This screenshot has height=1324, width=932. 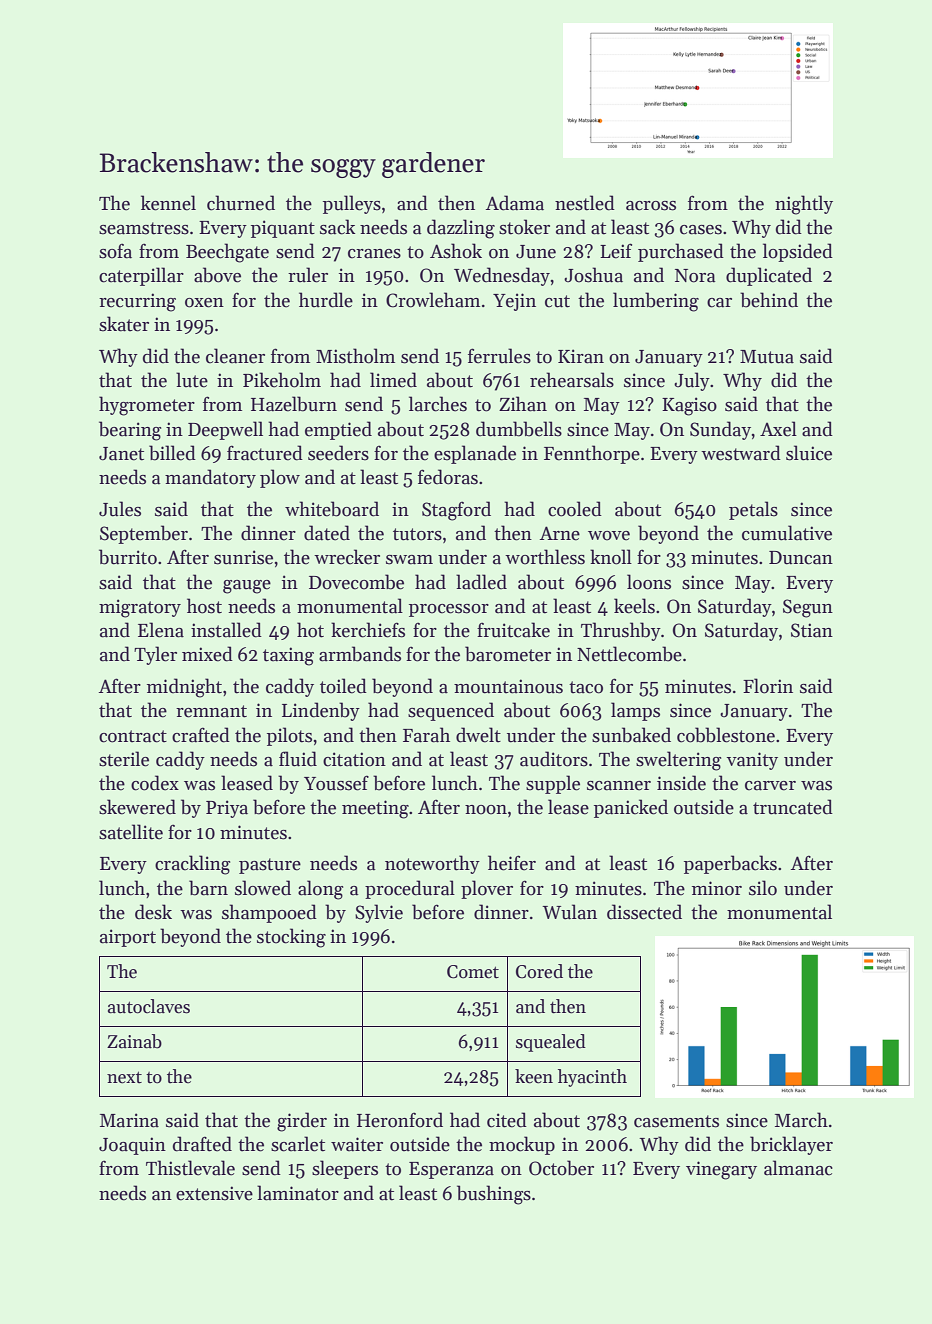 What do you see at coordinates (539, 971) in the screenshot?
I see `Cored` at bounding box center [539, 971].
